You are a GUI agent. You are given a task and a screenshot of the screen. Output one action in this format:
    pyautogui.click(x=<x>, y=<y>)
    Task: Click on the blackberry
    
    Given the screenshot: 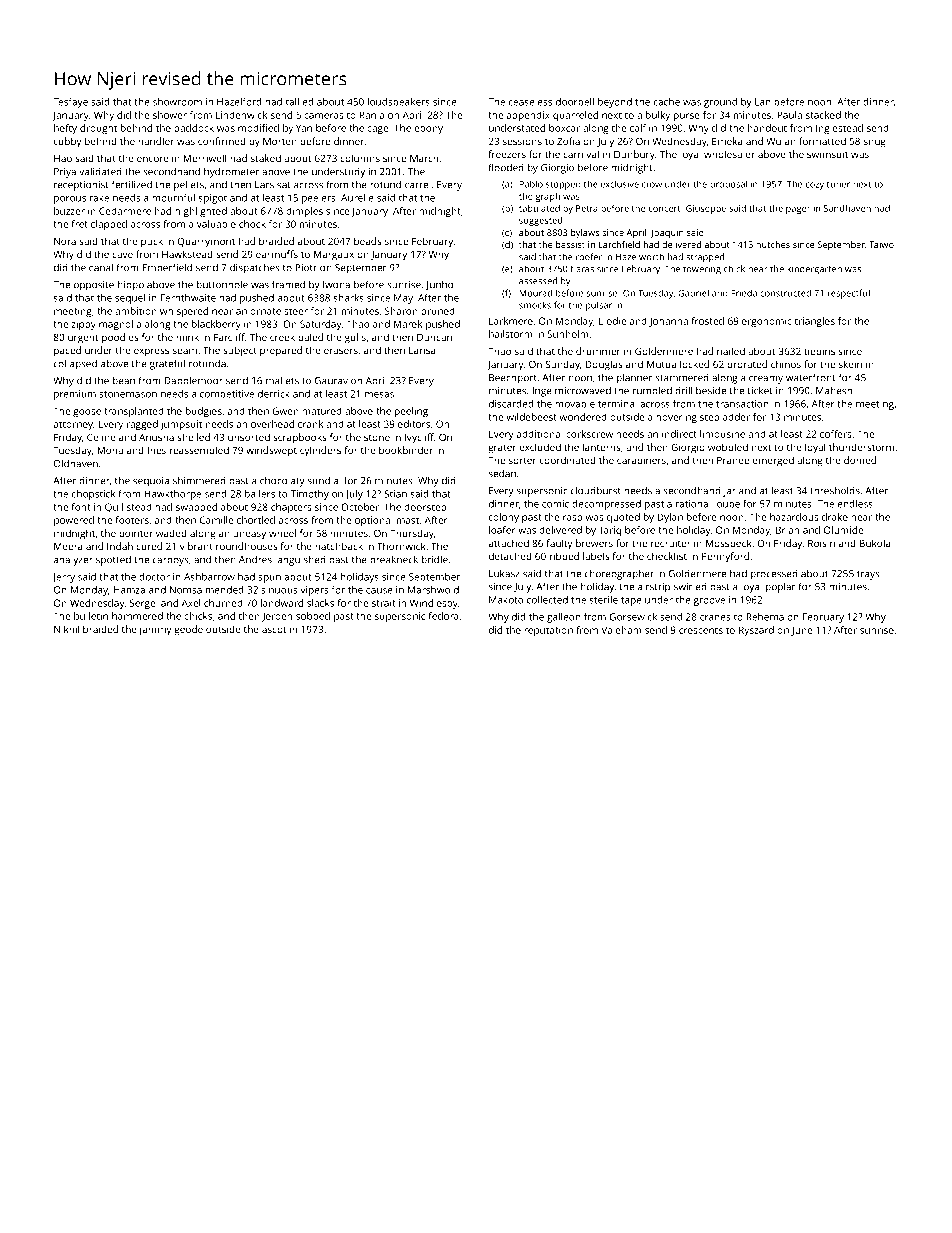 What is the action you would take?
    pyautogui.click(x=216, y=325)
